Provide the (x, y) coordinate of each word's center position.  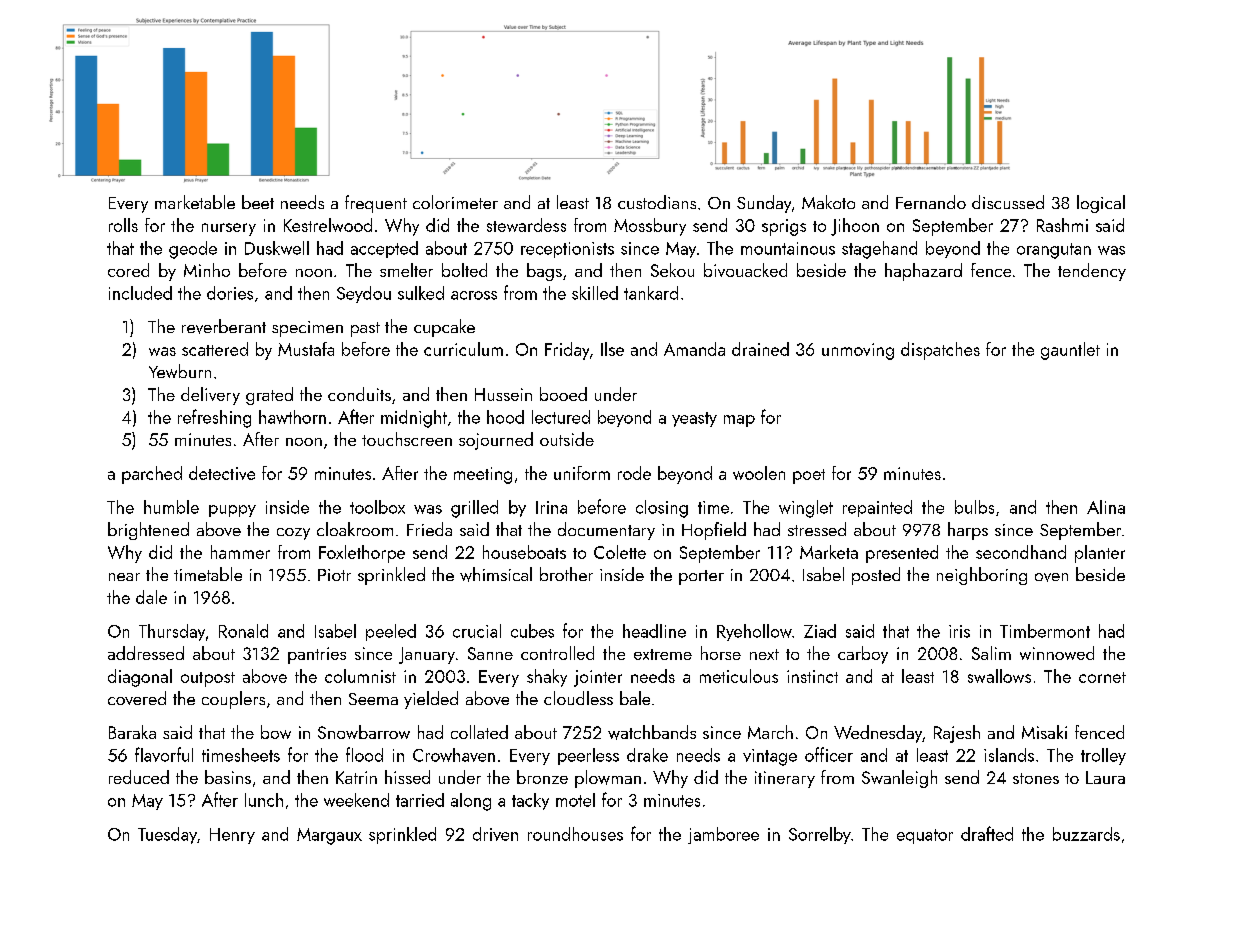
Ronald (243, 631)
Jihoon (855, 227)
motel (575, 800)
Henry (232, 836)
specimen (307, 329)
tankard (651, 293)
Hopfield (714, 531)
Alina (1106, 507)
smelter (406, 270)
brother (566, 574)
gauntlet (1070, 351)
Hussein (503, 394)
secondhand (1021, 552)
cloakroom (355, 529)
